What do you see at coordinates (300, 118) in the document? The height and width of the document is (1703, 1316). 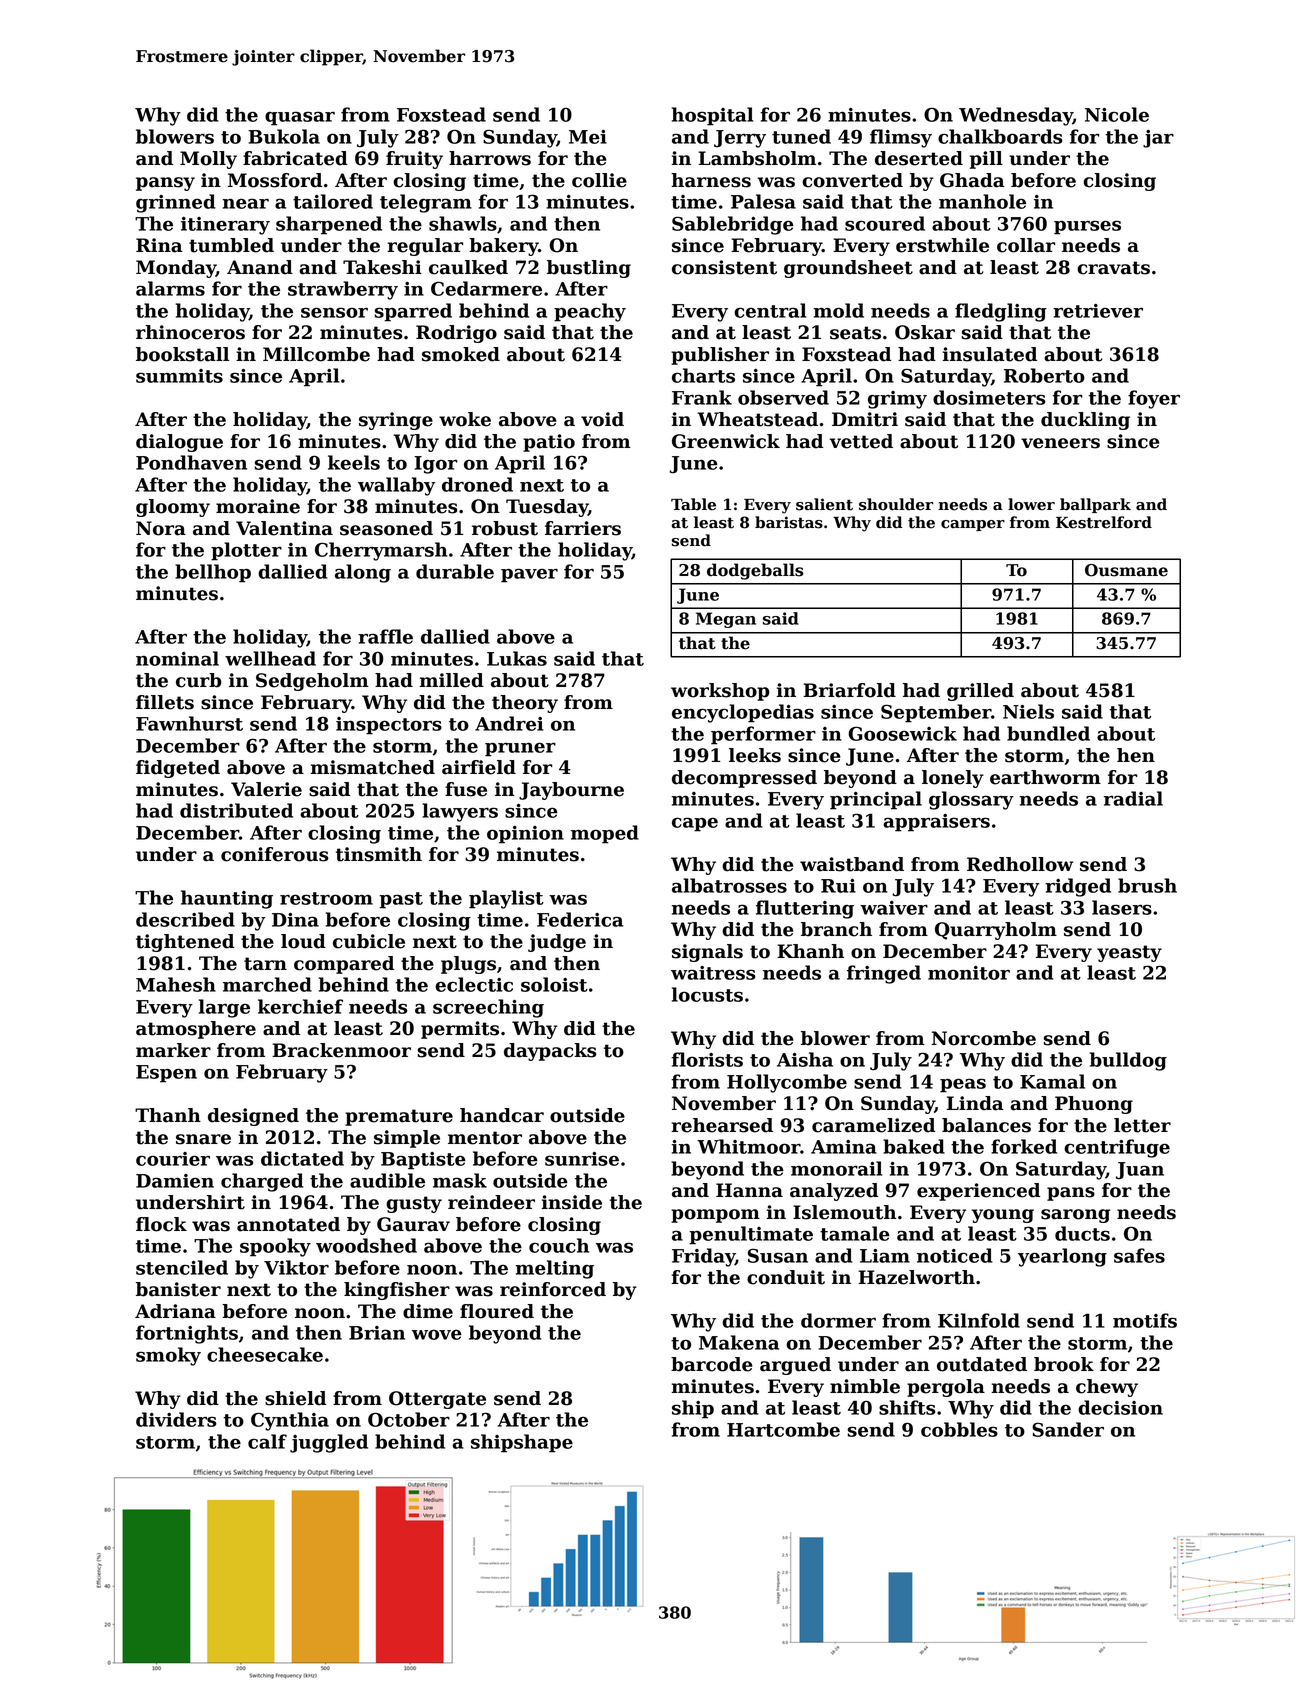 I see `quasar` at bounding box center [300, 118].
